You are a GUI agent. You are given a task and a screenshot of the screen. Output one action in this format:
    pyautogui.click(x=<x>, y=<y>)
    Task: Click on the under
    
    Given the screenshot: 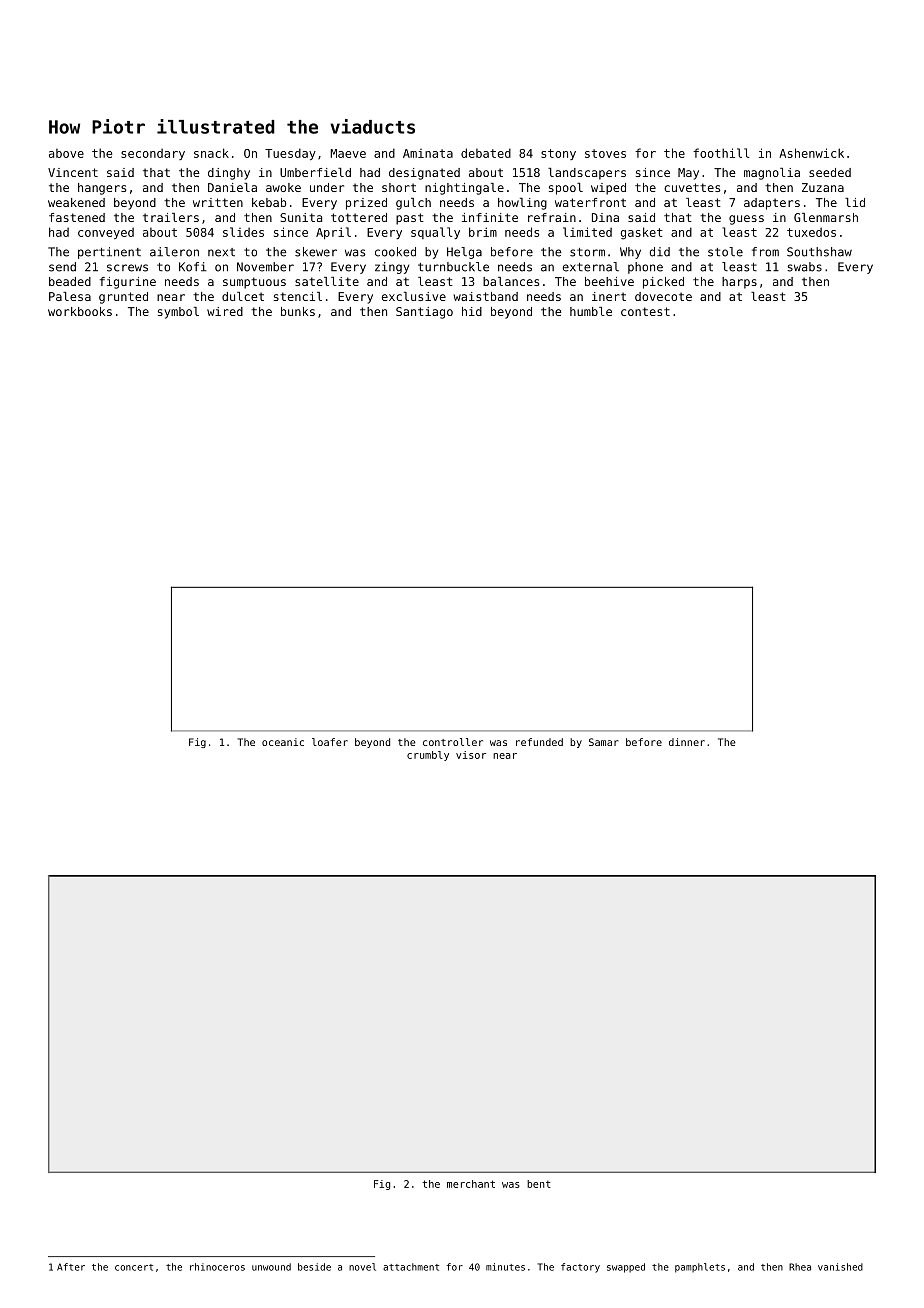 What is the action you would take?
    pyautogui.click(x=327, y=187)
